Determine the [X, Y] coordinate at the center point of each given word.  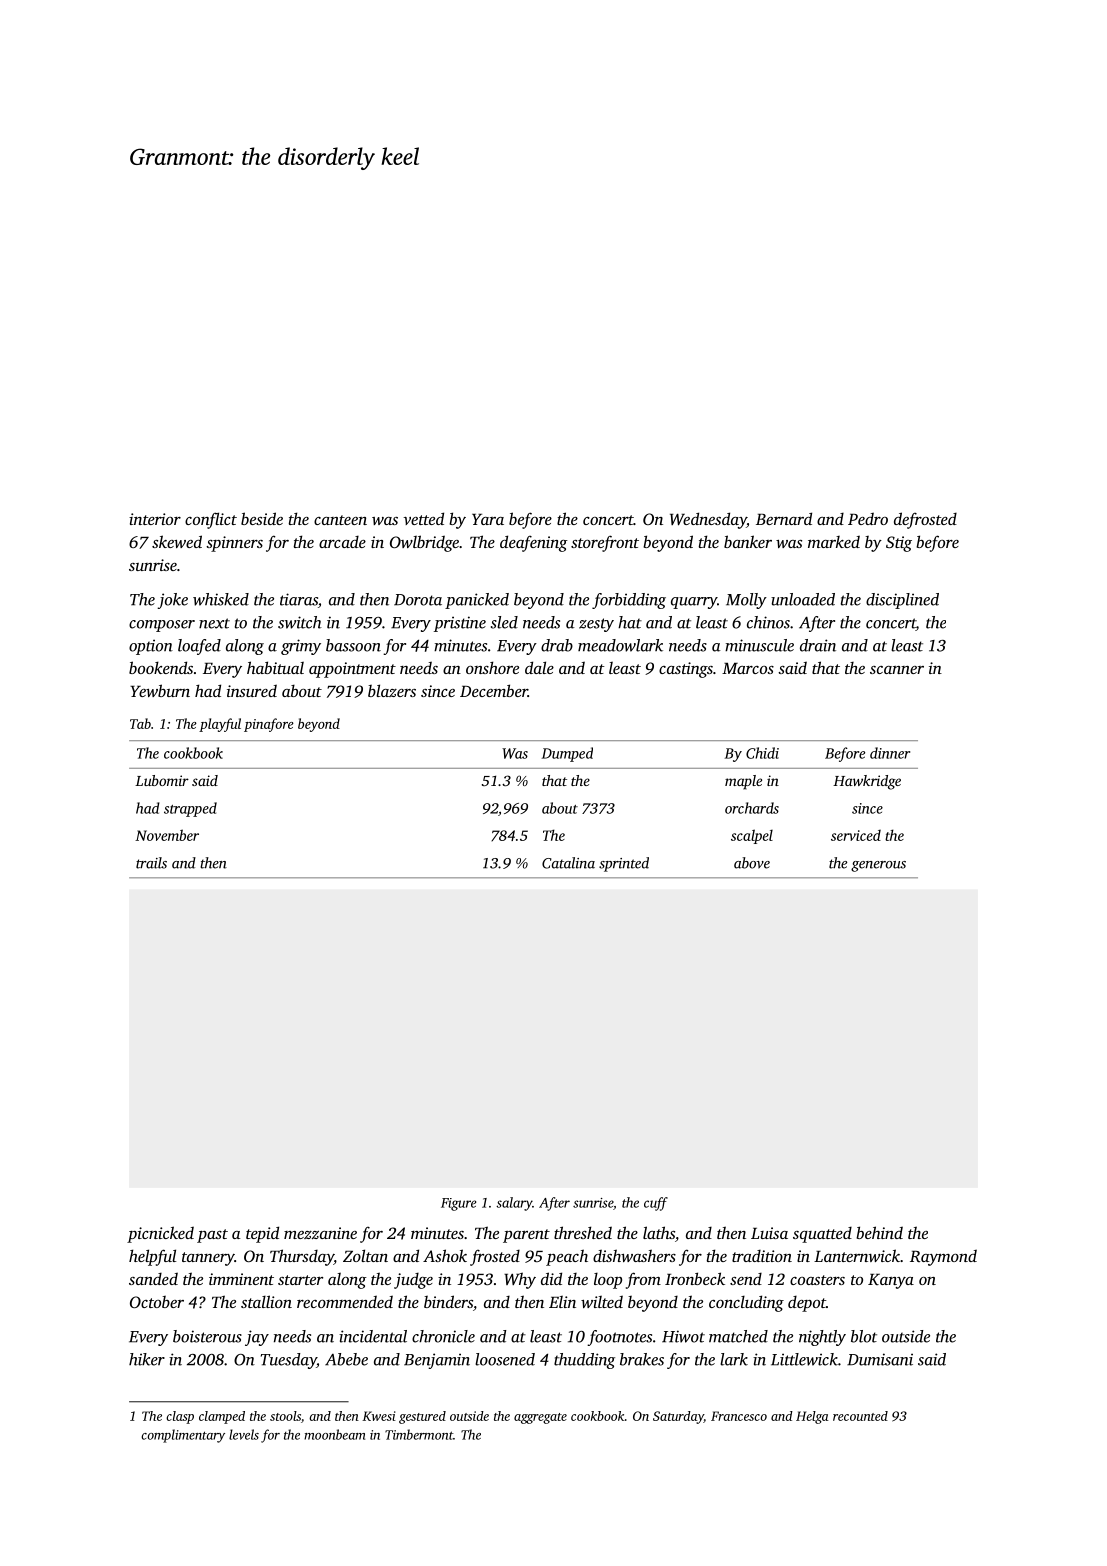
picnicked [160, 1234]
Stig [899, 544]
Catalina [568, 863]
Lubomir [162, 780]
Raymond [943, 1257]
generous [878, 866]
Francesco [739, 1416]
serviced [856, 835]
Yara [488, 519]
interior [155, 519]
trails [151, 863]
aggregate [540, 1418]
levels [244, 1434]
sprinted [624, 864]
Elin [562, 1301]
